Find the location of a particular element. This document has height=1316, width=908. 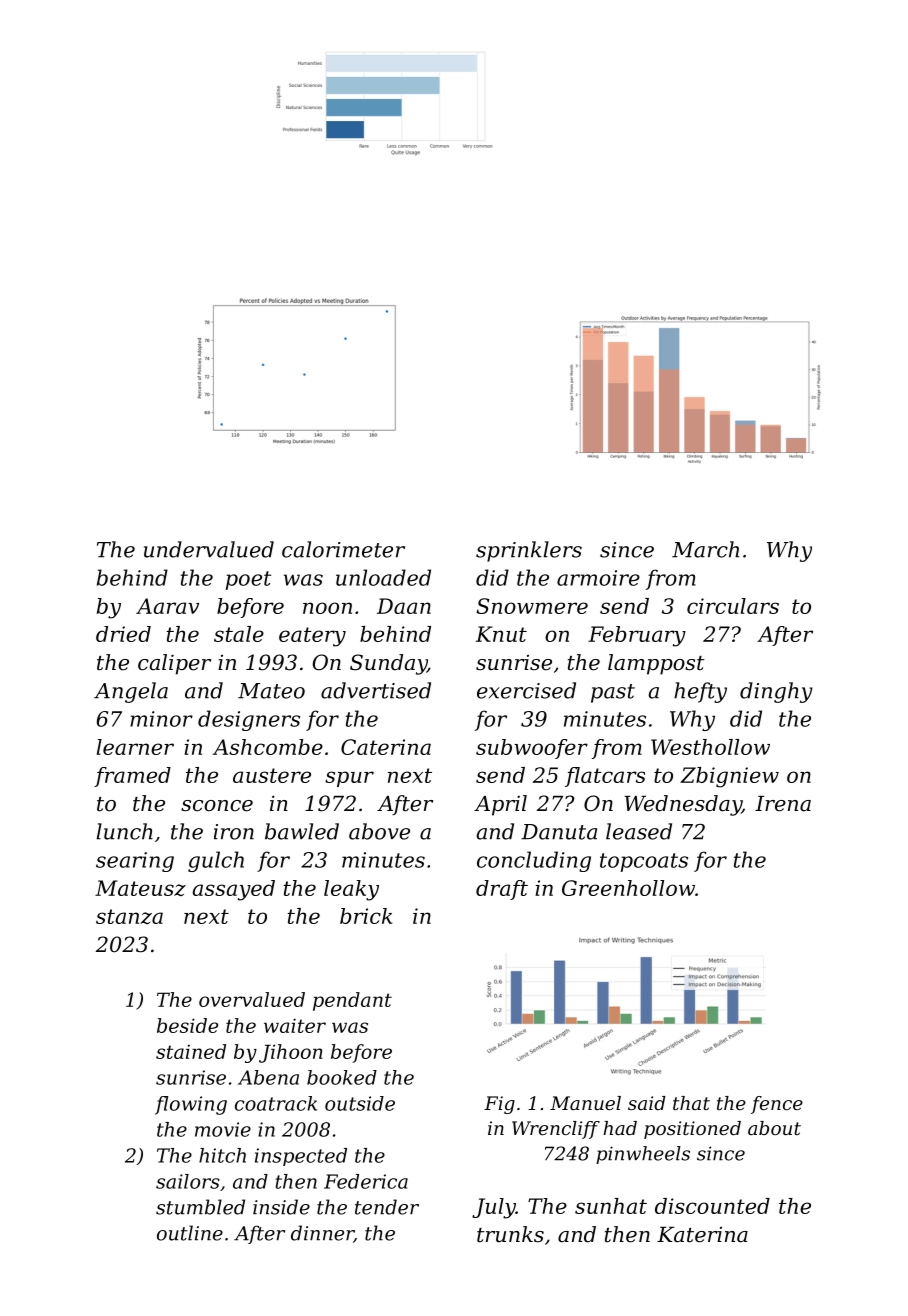

stained is located at coordinates (191, 1051).
